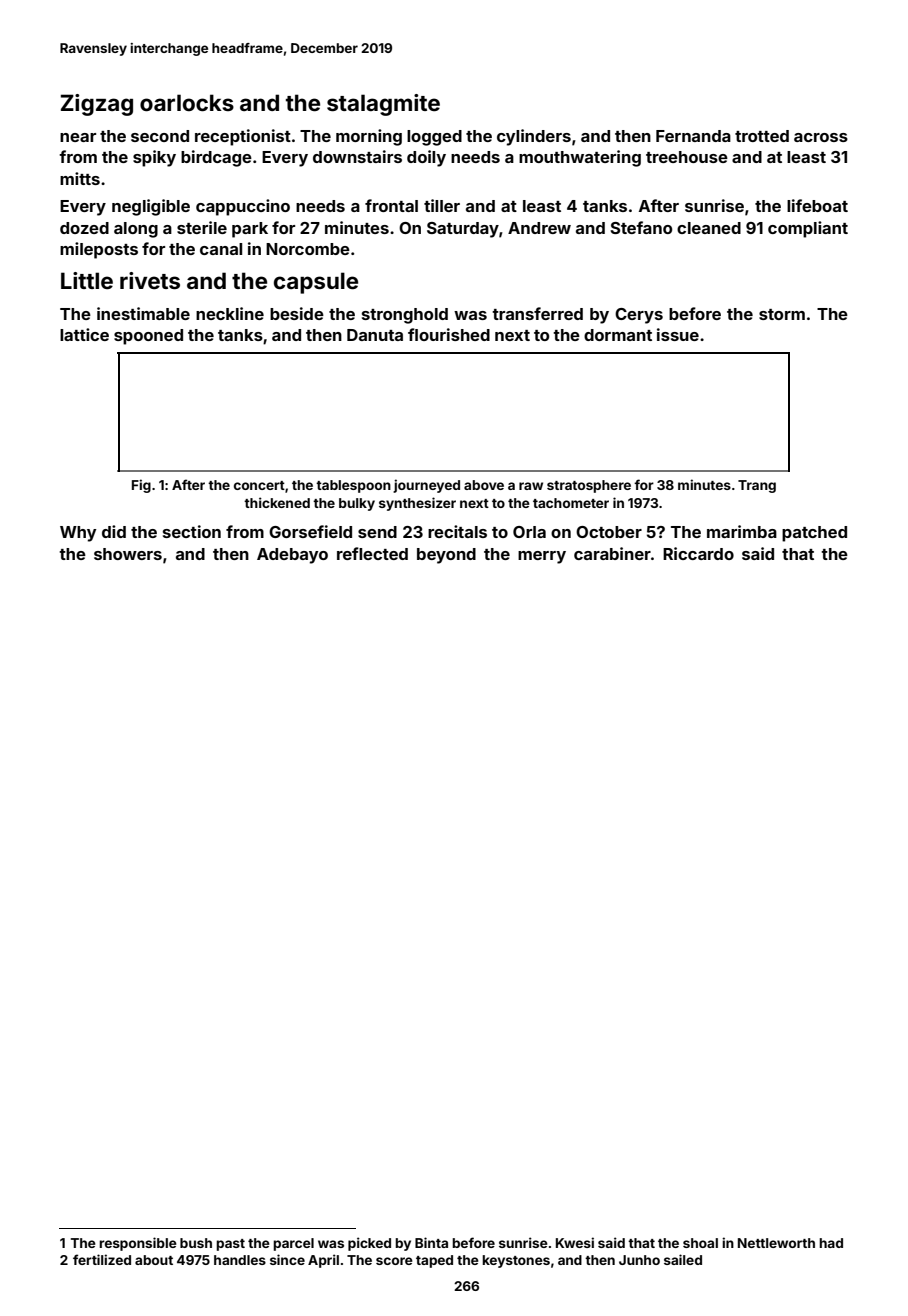  Describe the element at coordinates (375, 335) in the screenshot. I see `Danuta` at that location.
